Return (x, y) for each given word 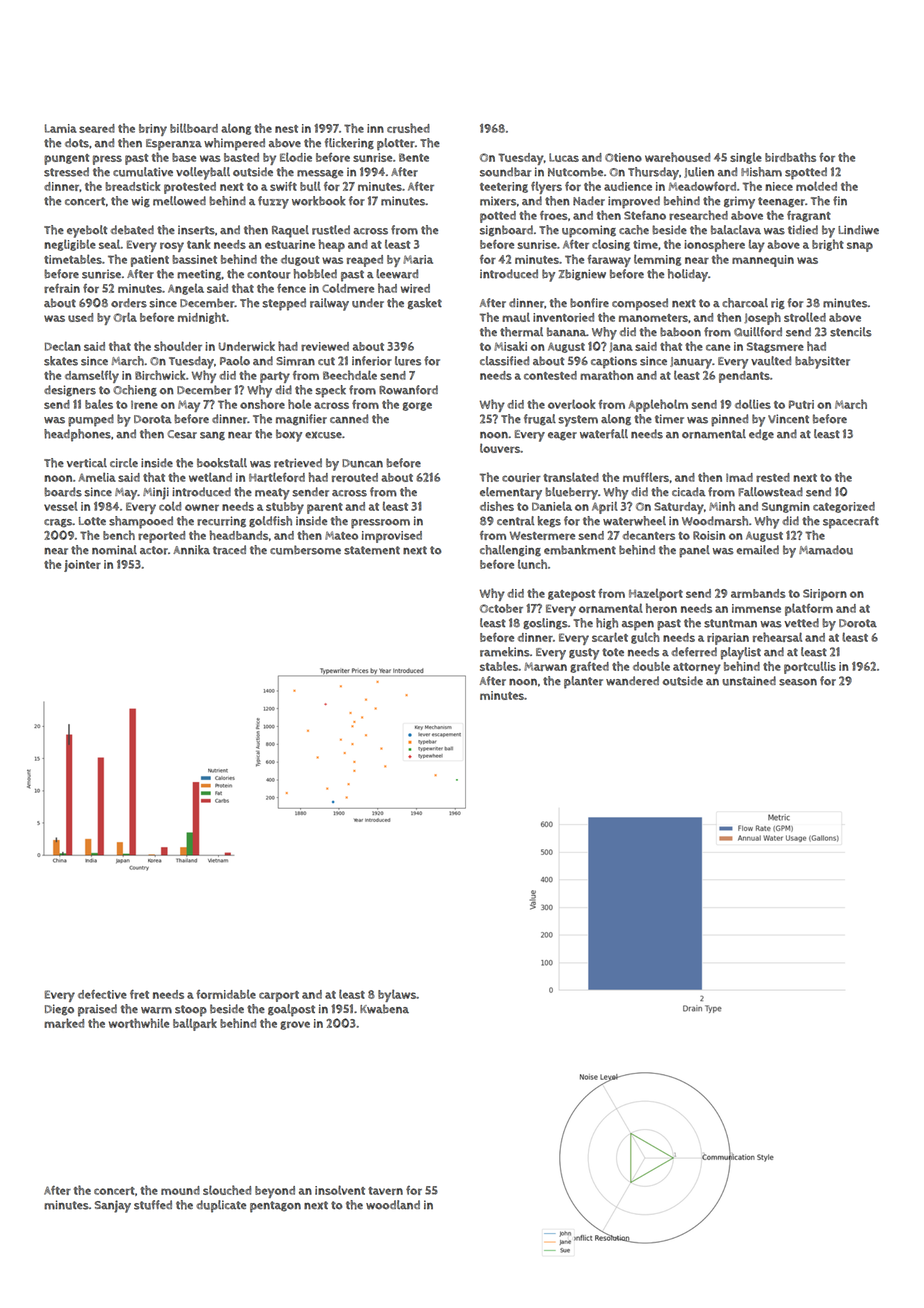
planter (583, 682)
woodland (393, 1205)
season (798, 682)
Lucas (564, 157)
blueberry (572, 493)
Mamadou (826, 550)
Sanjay (113, 1206)
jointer (82, 566)
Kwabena (384, 1009)
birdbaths (790, 157)
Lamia (61, 128)
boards (63, 492)
